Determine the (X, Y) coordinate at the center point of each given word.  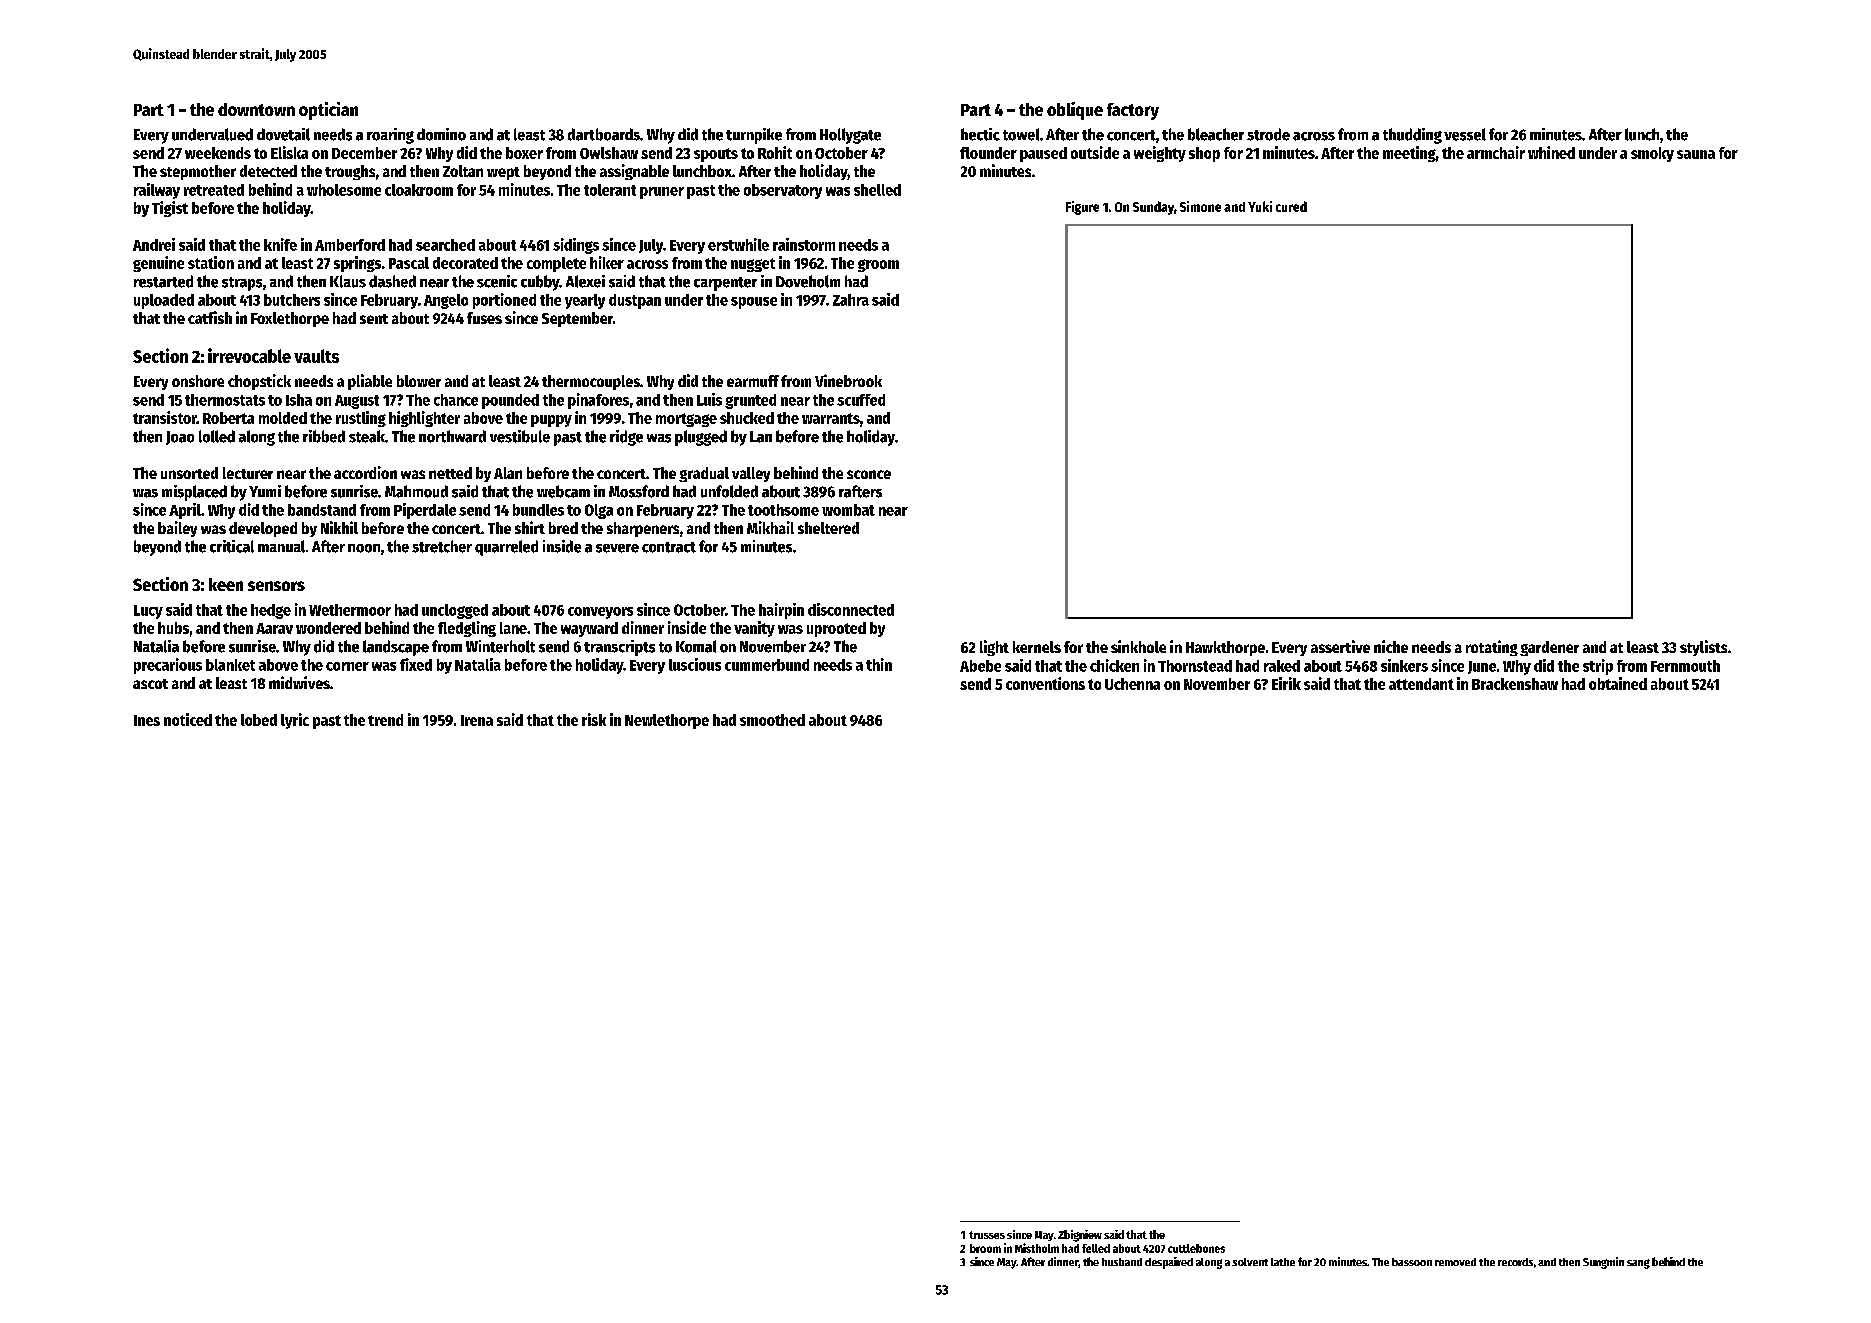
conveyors (600, 613)
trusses (987, 1235)
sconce (869, 474)
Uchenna (1132, 684)
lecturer (248, 473)
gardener (1549, 648)
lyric (295, 721)
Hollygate (850, 136)
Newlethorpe (667, 721)
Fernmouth (1685, 666)
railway (157, 191)
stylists (1703, 648)
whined (1551, 152)
